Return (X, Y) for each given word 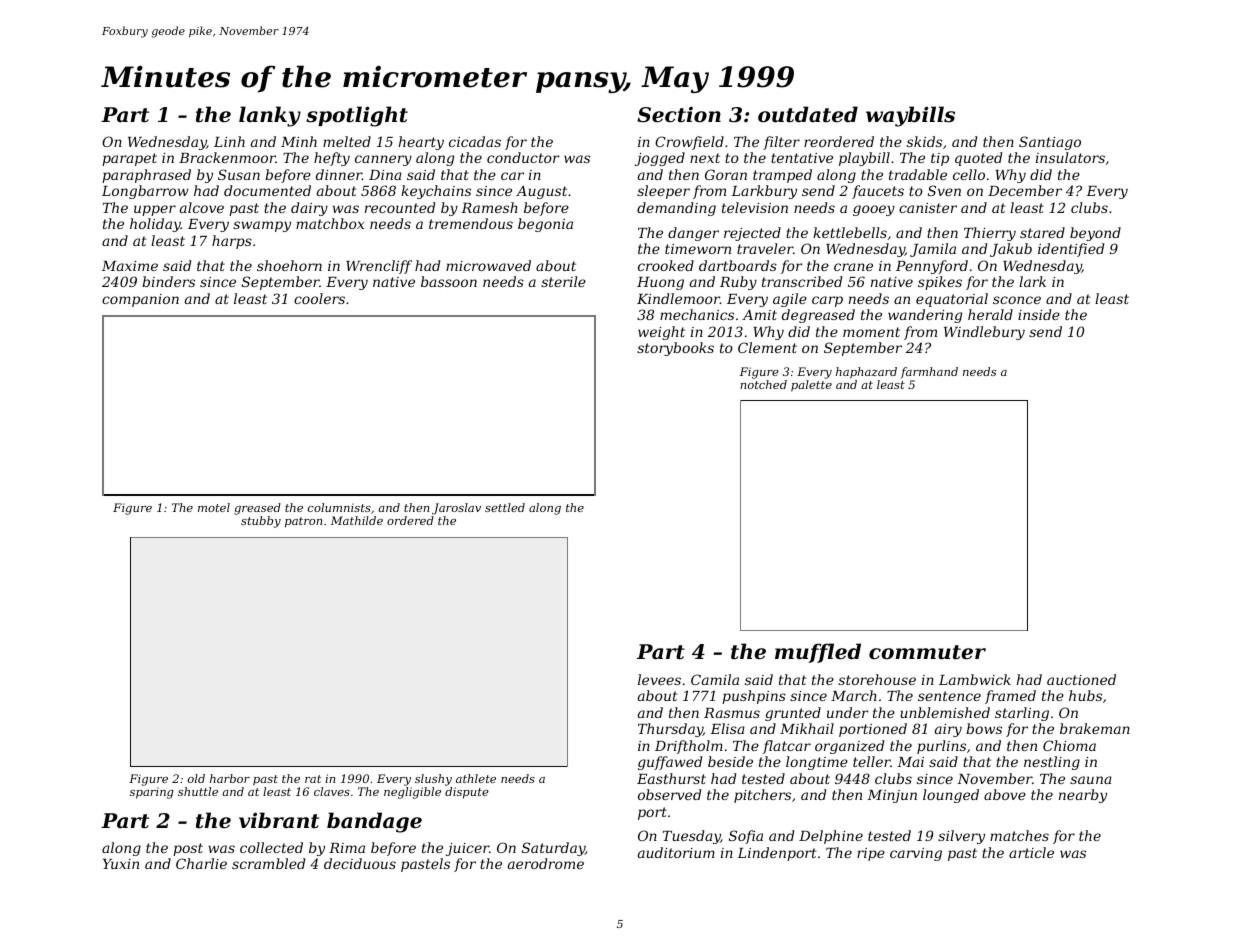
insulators (1070, 157)
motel (214, 507)
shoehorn (289, 265)
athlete (476, 778)
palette (811, 386)
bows (984, 728)
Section (679, 114)
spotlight (357, 116)
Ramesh (489, 207)
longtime (817, 763)
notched (763, 384)
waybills (910, 116)
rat (313, 779)
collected (271, 847)
